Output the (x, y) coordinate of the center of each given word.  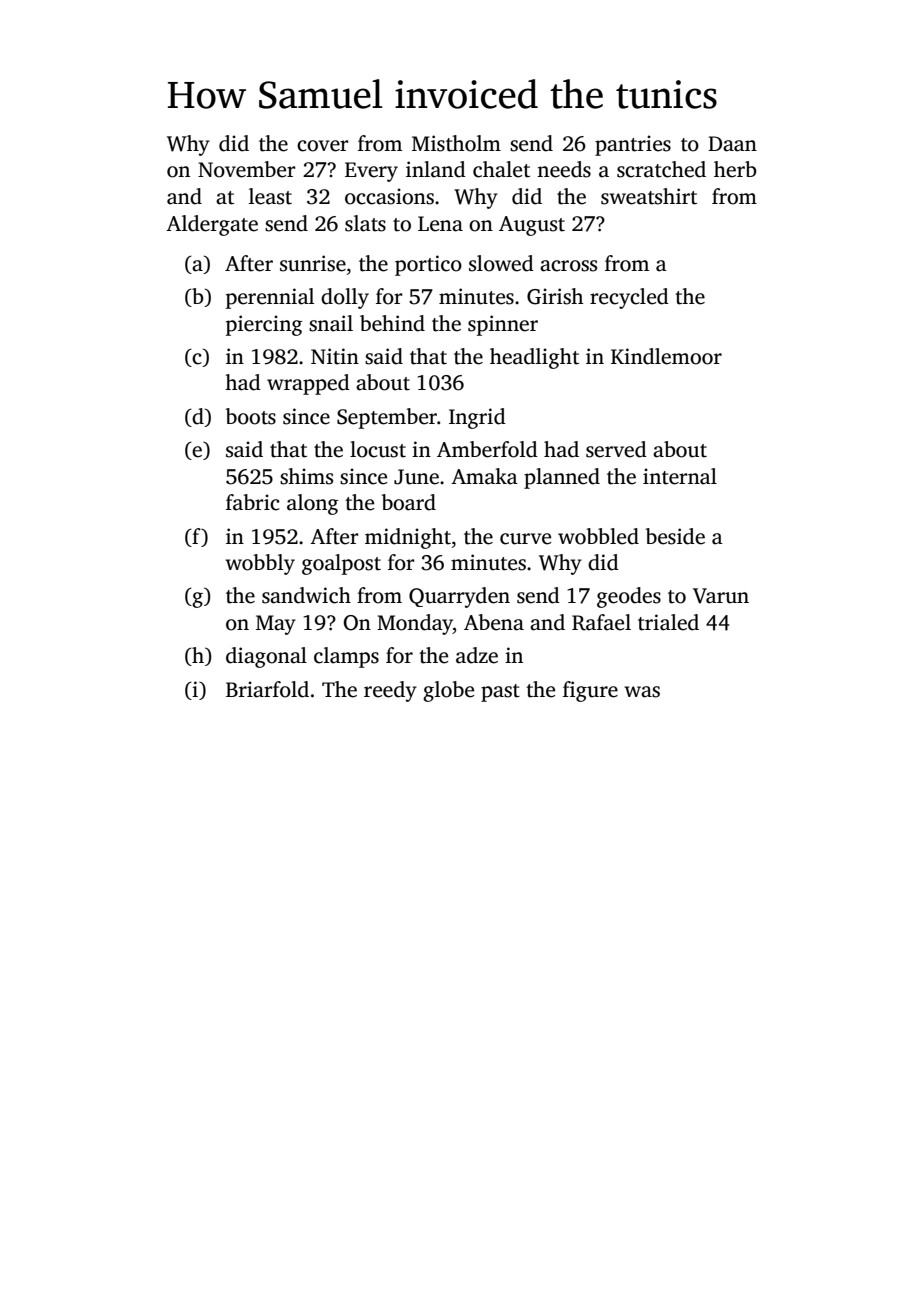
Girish (555, 296)
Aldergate (212, 225)
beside (675, 536)
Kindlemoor (666, 356)
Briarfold (267, 689)
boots (251, 416)
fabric (253, 502)
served (616, 449)
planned (562, 478)
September (387, 418)
